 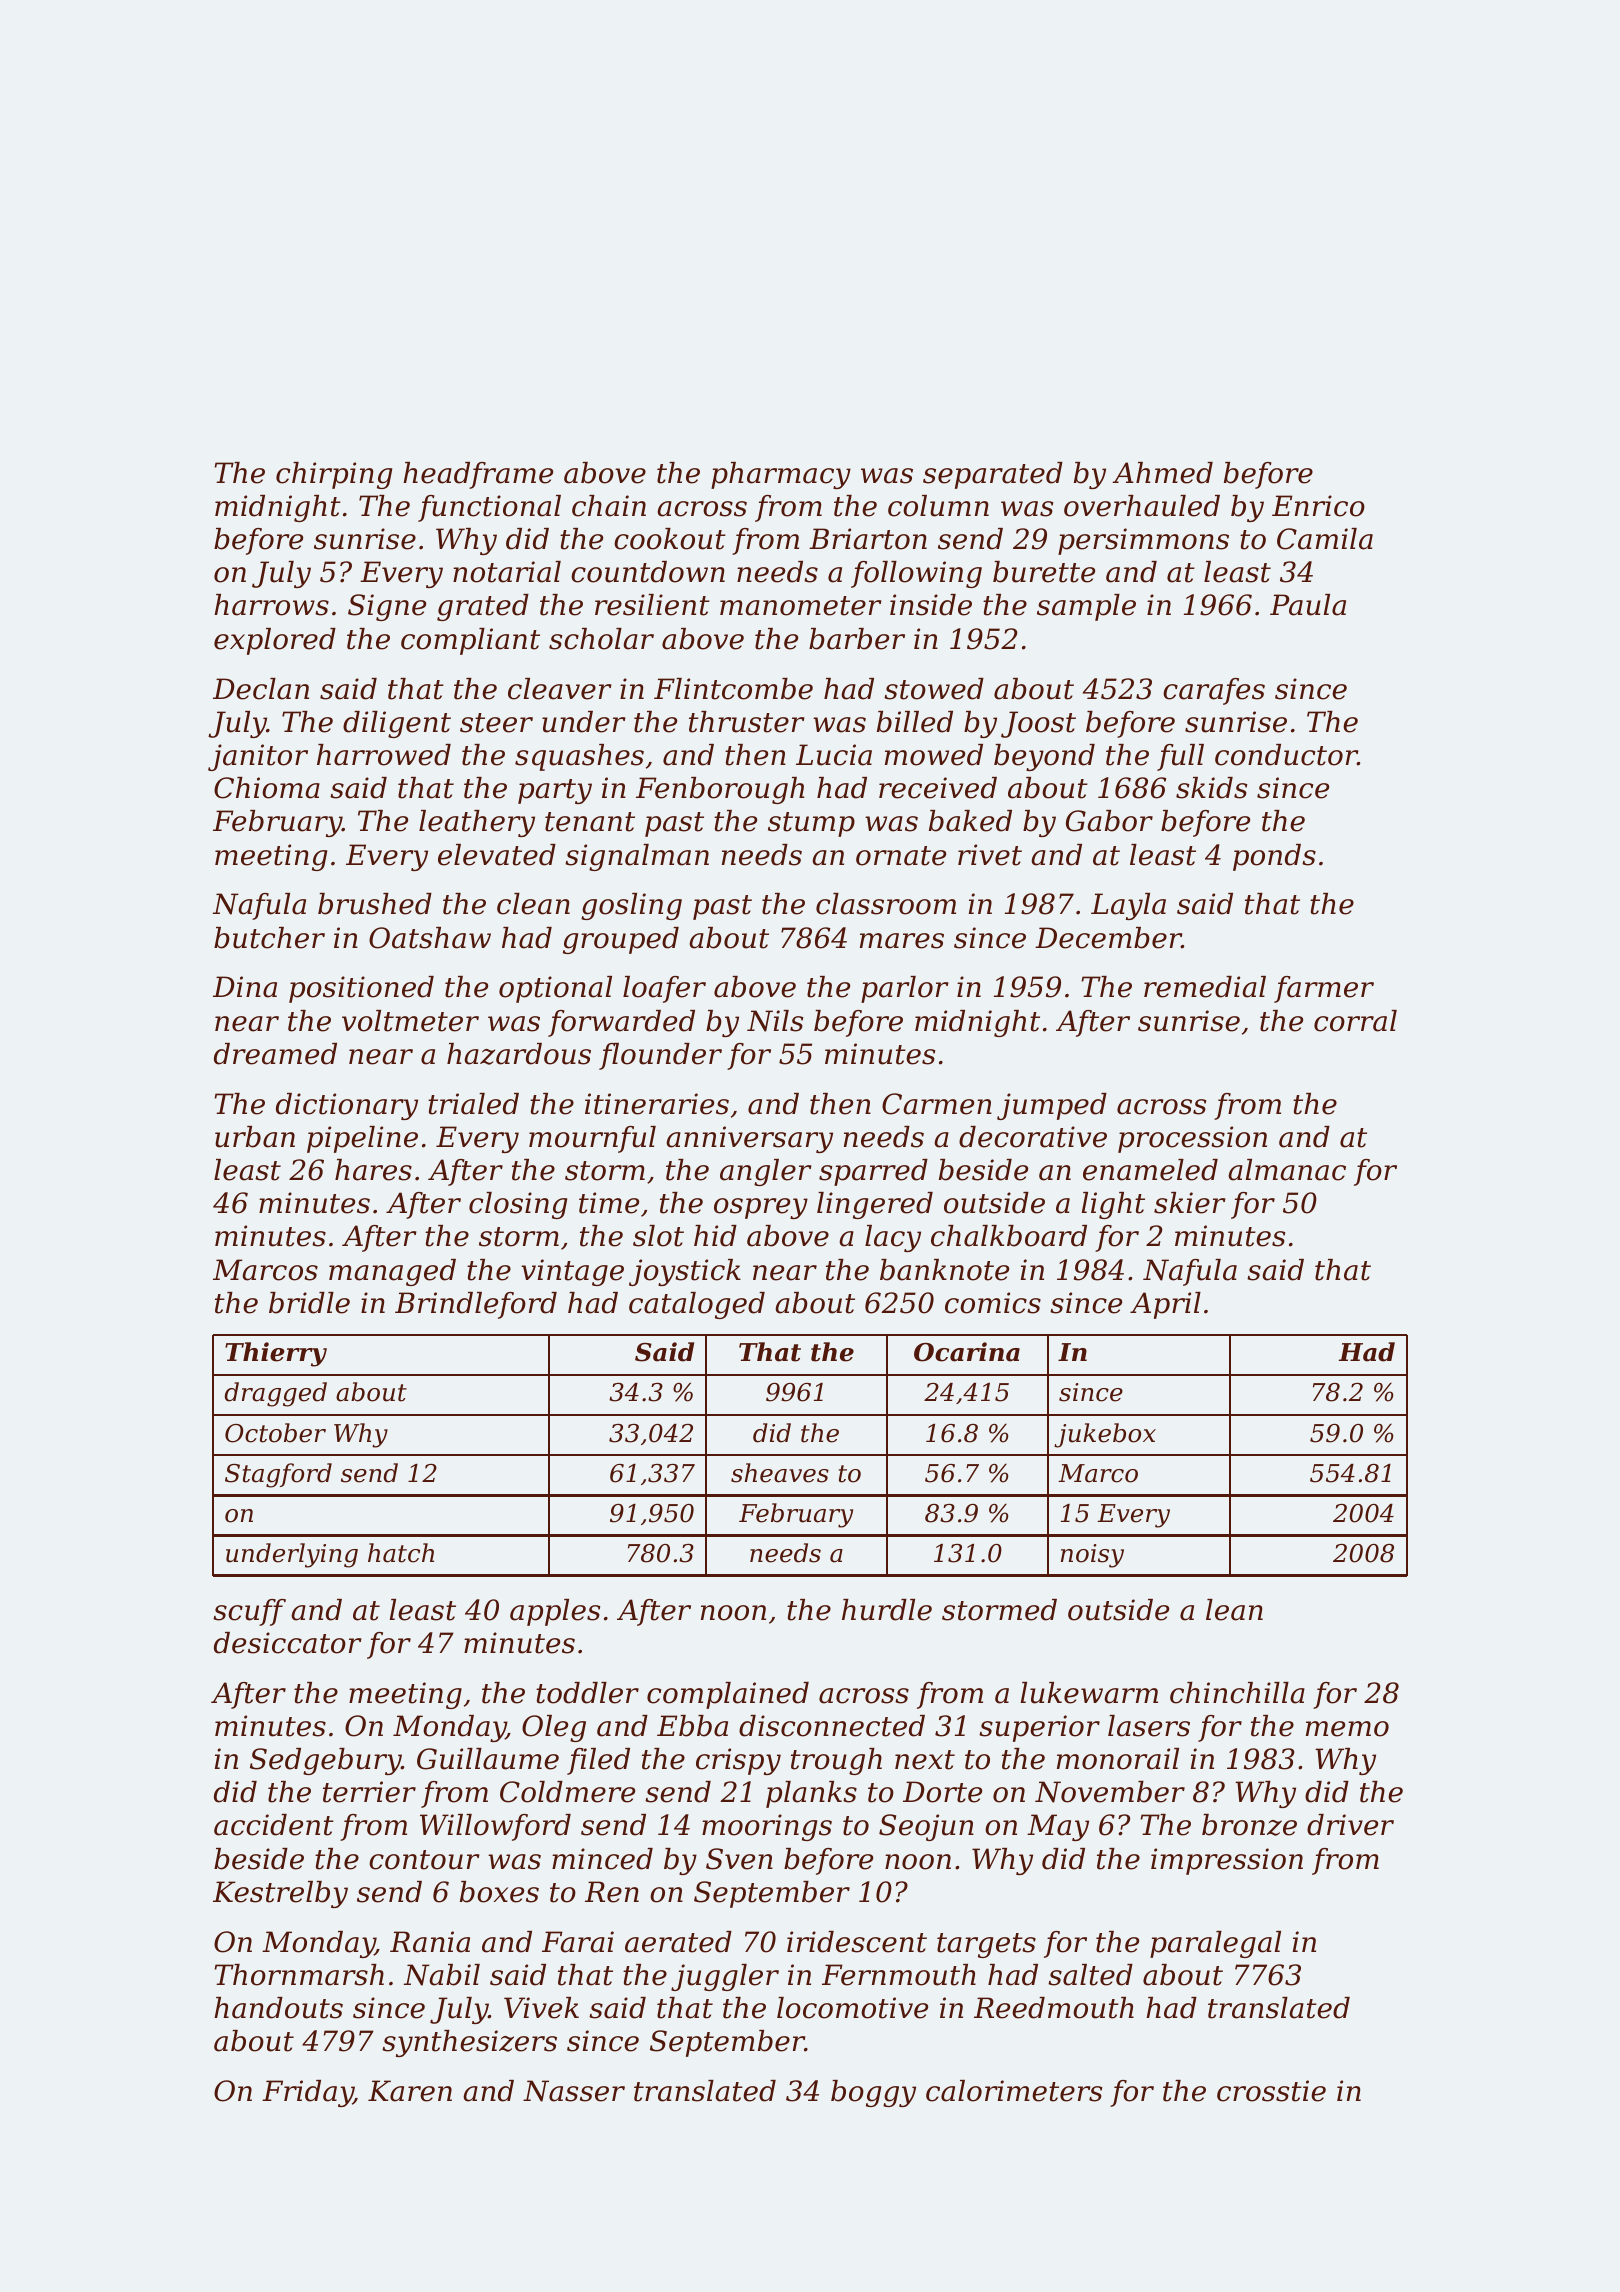 What do you see at coordinates (887, 1610) in the image?
I see `hurdle` at bounding box center [887, 1610].
